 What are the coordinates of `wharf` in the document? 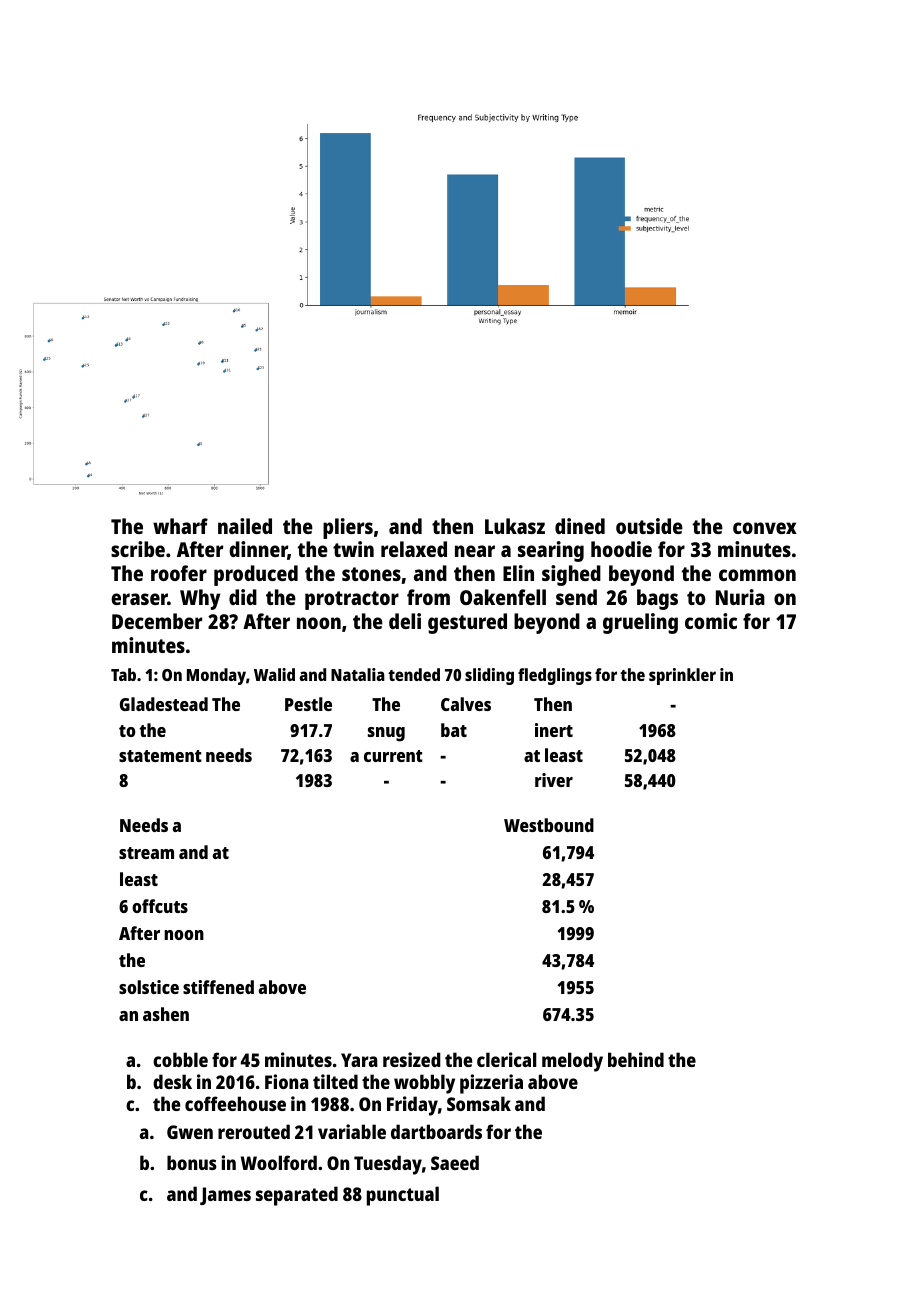 It's located at (180, 526).
